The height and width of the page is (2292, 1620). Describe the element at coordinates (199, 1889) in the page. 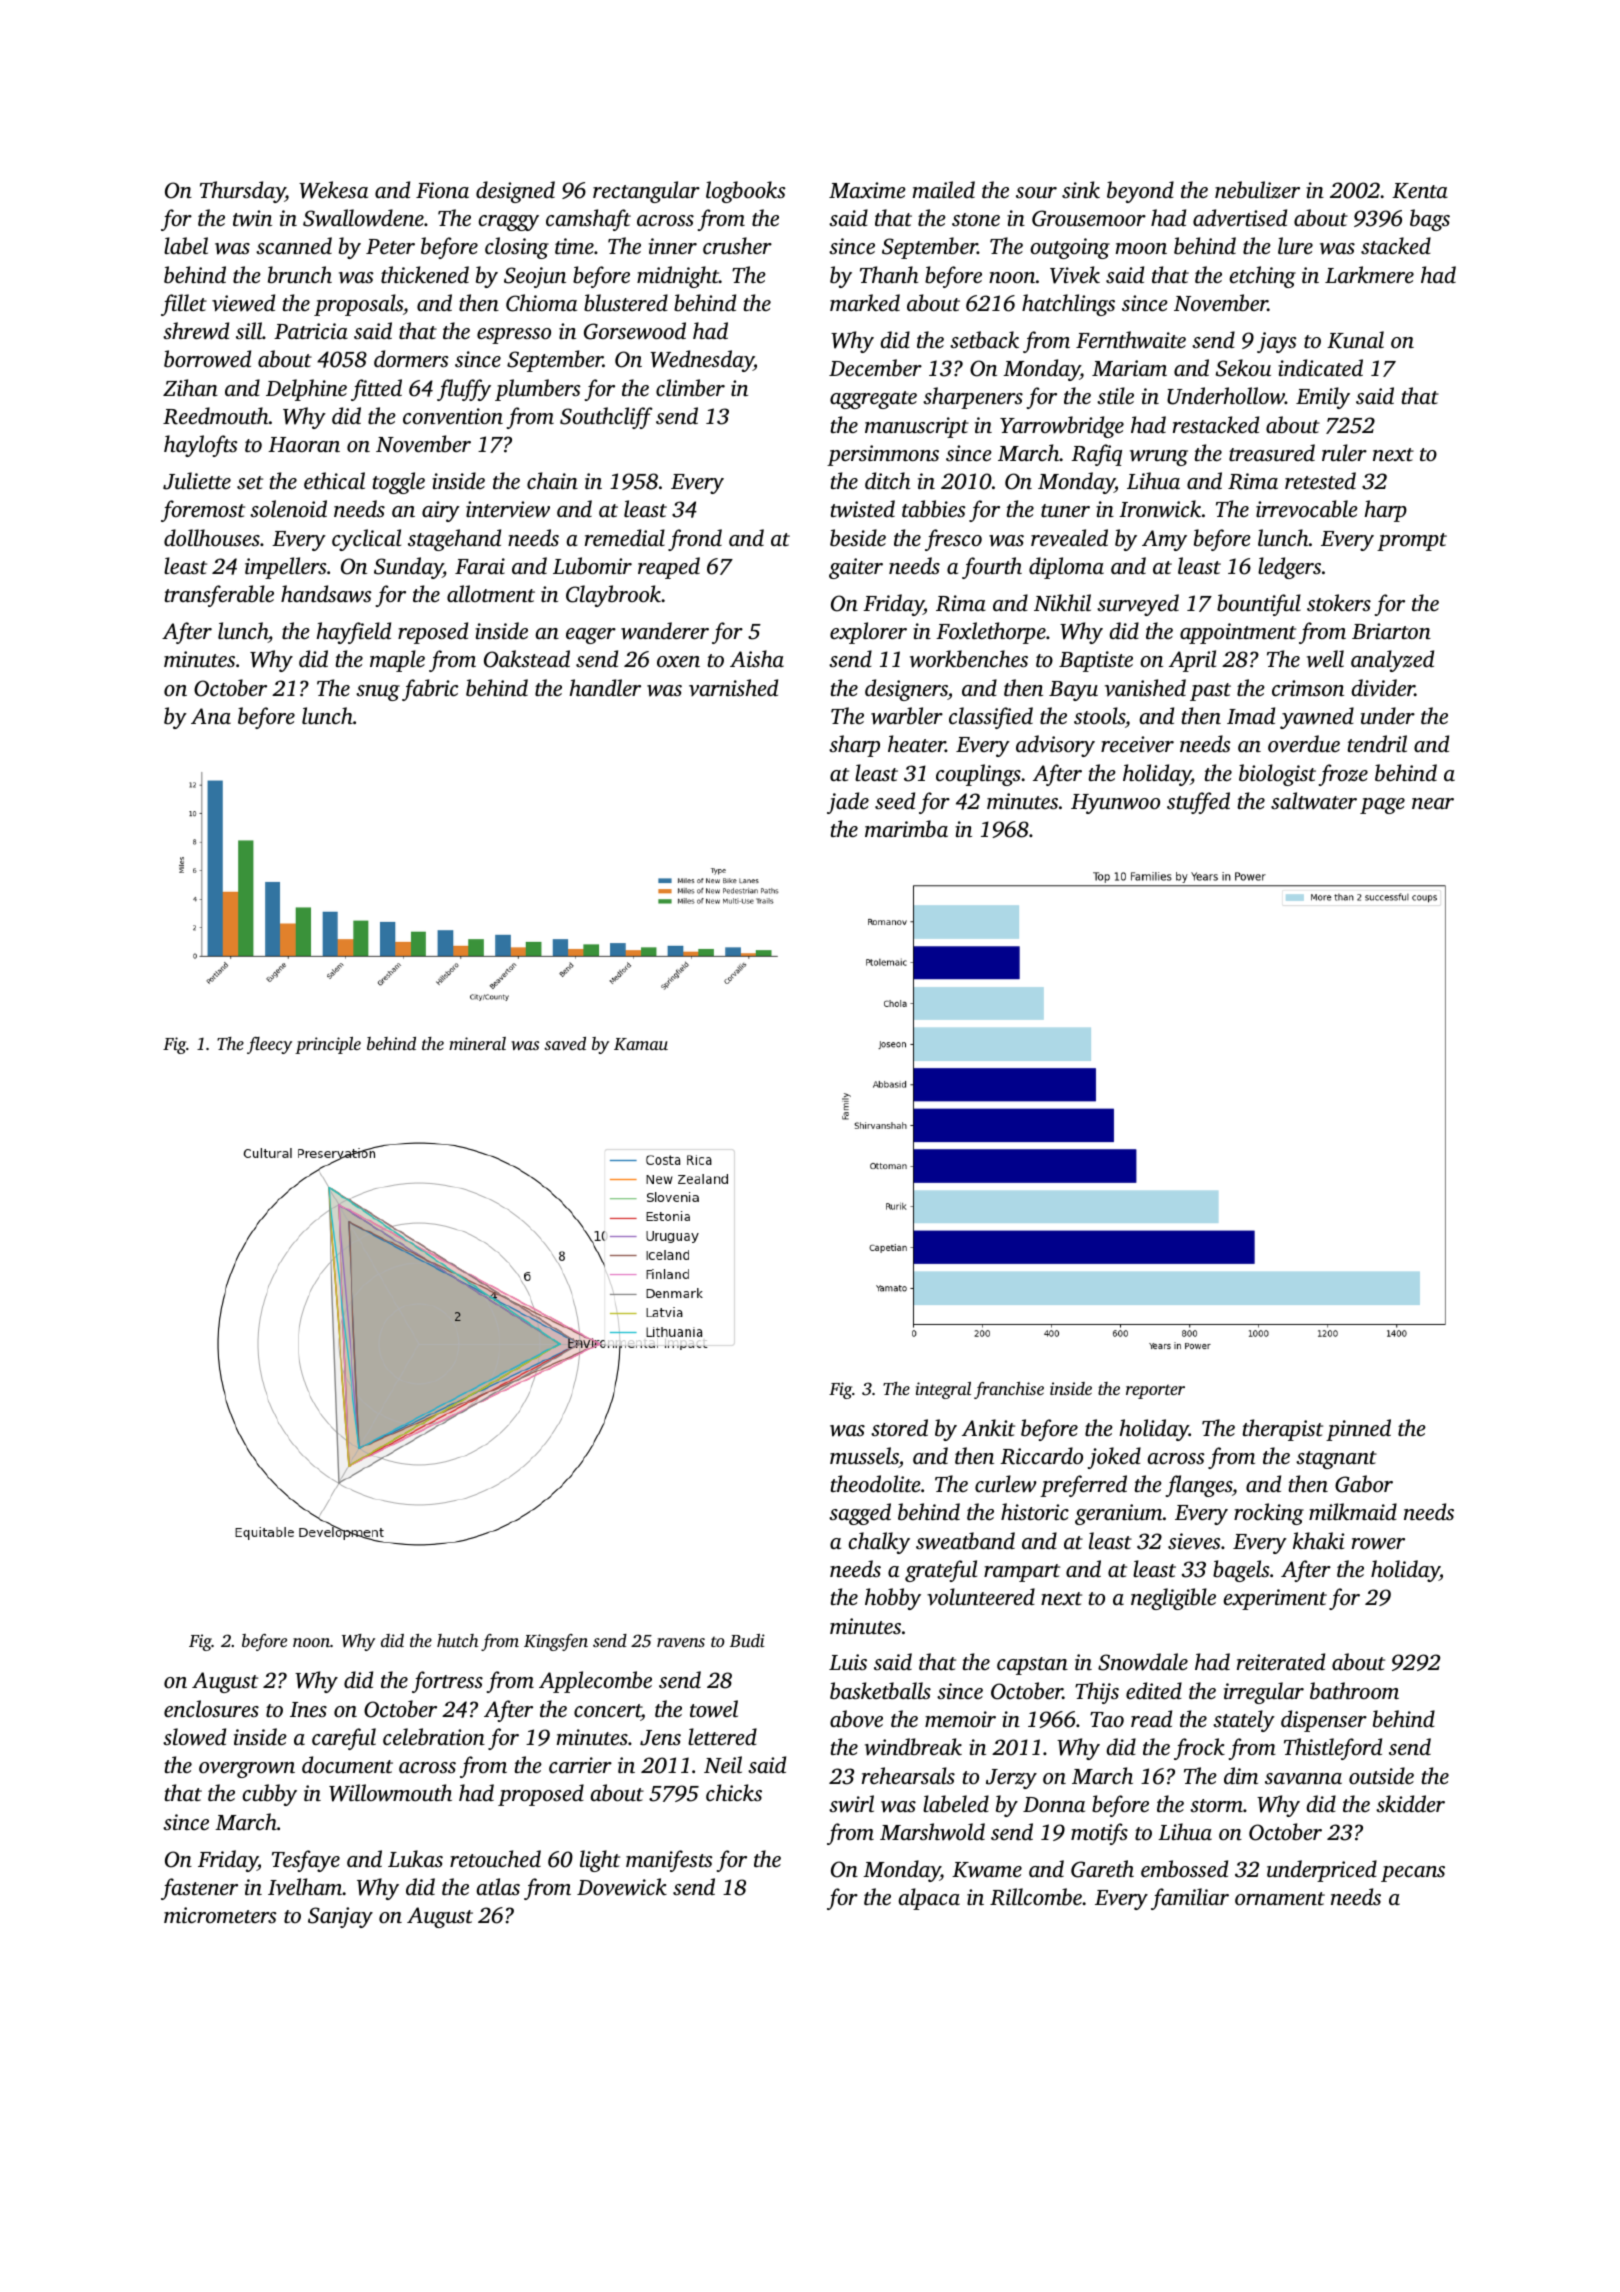

I see `fastener` at that location.
